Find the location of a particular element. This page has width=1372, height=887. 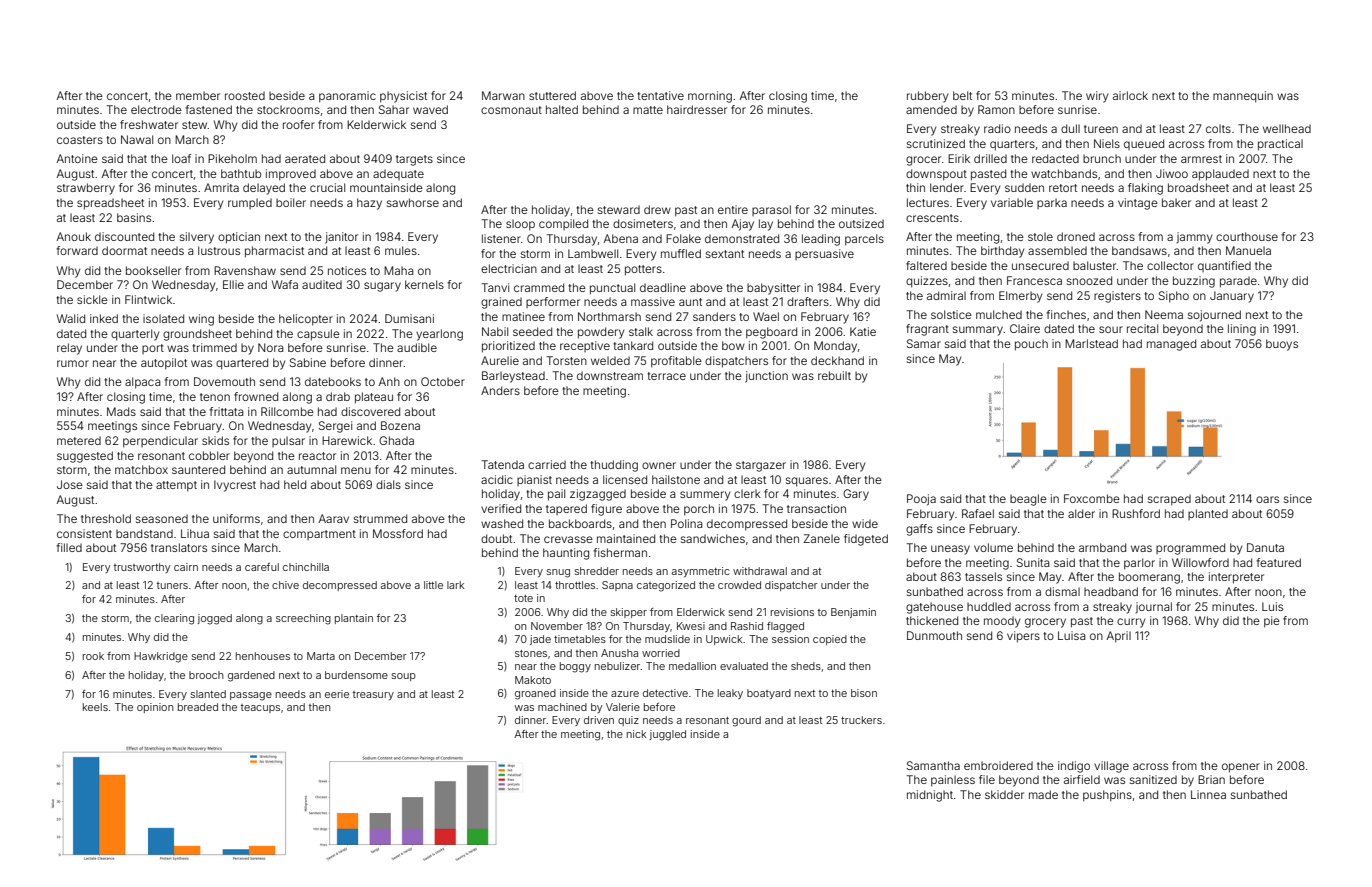

nick is located at coordinates (636, 734).
